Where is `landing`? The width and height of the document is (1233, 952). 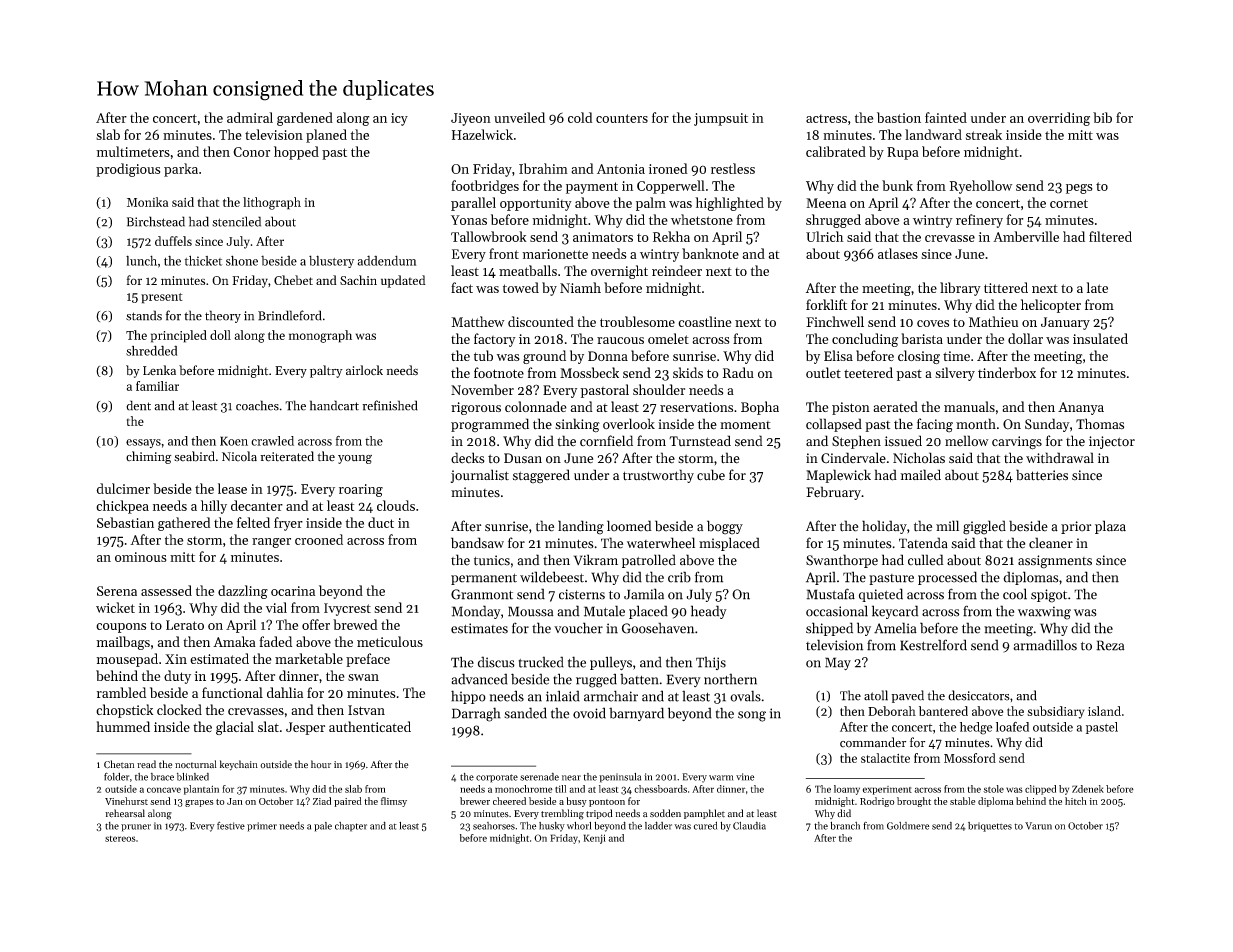 landing is located at coordinates (581, 527).
